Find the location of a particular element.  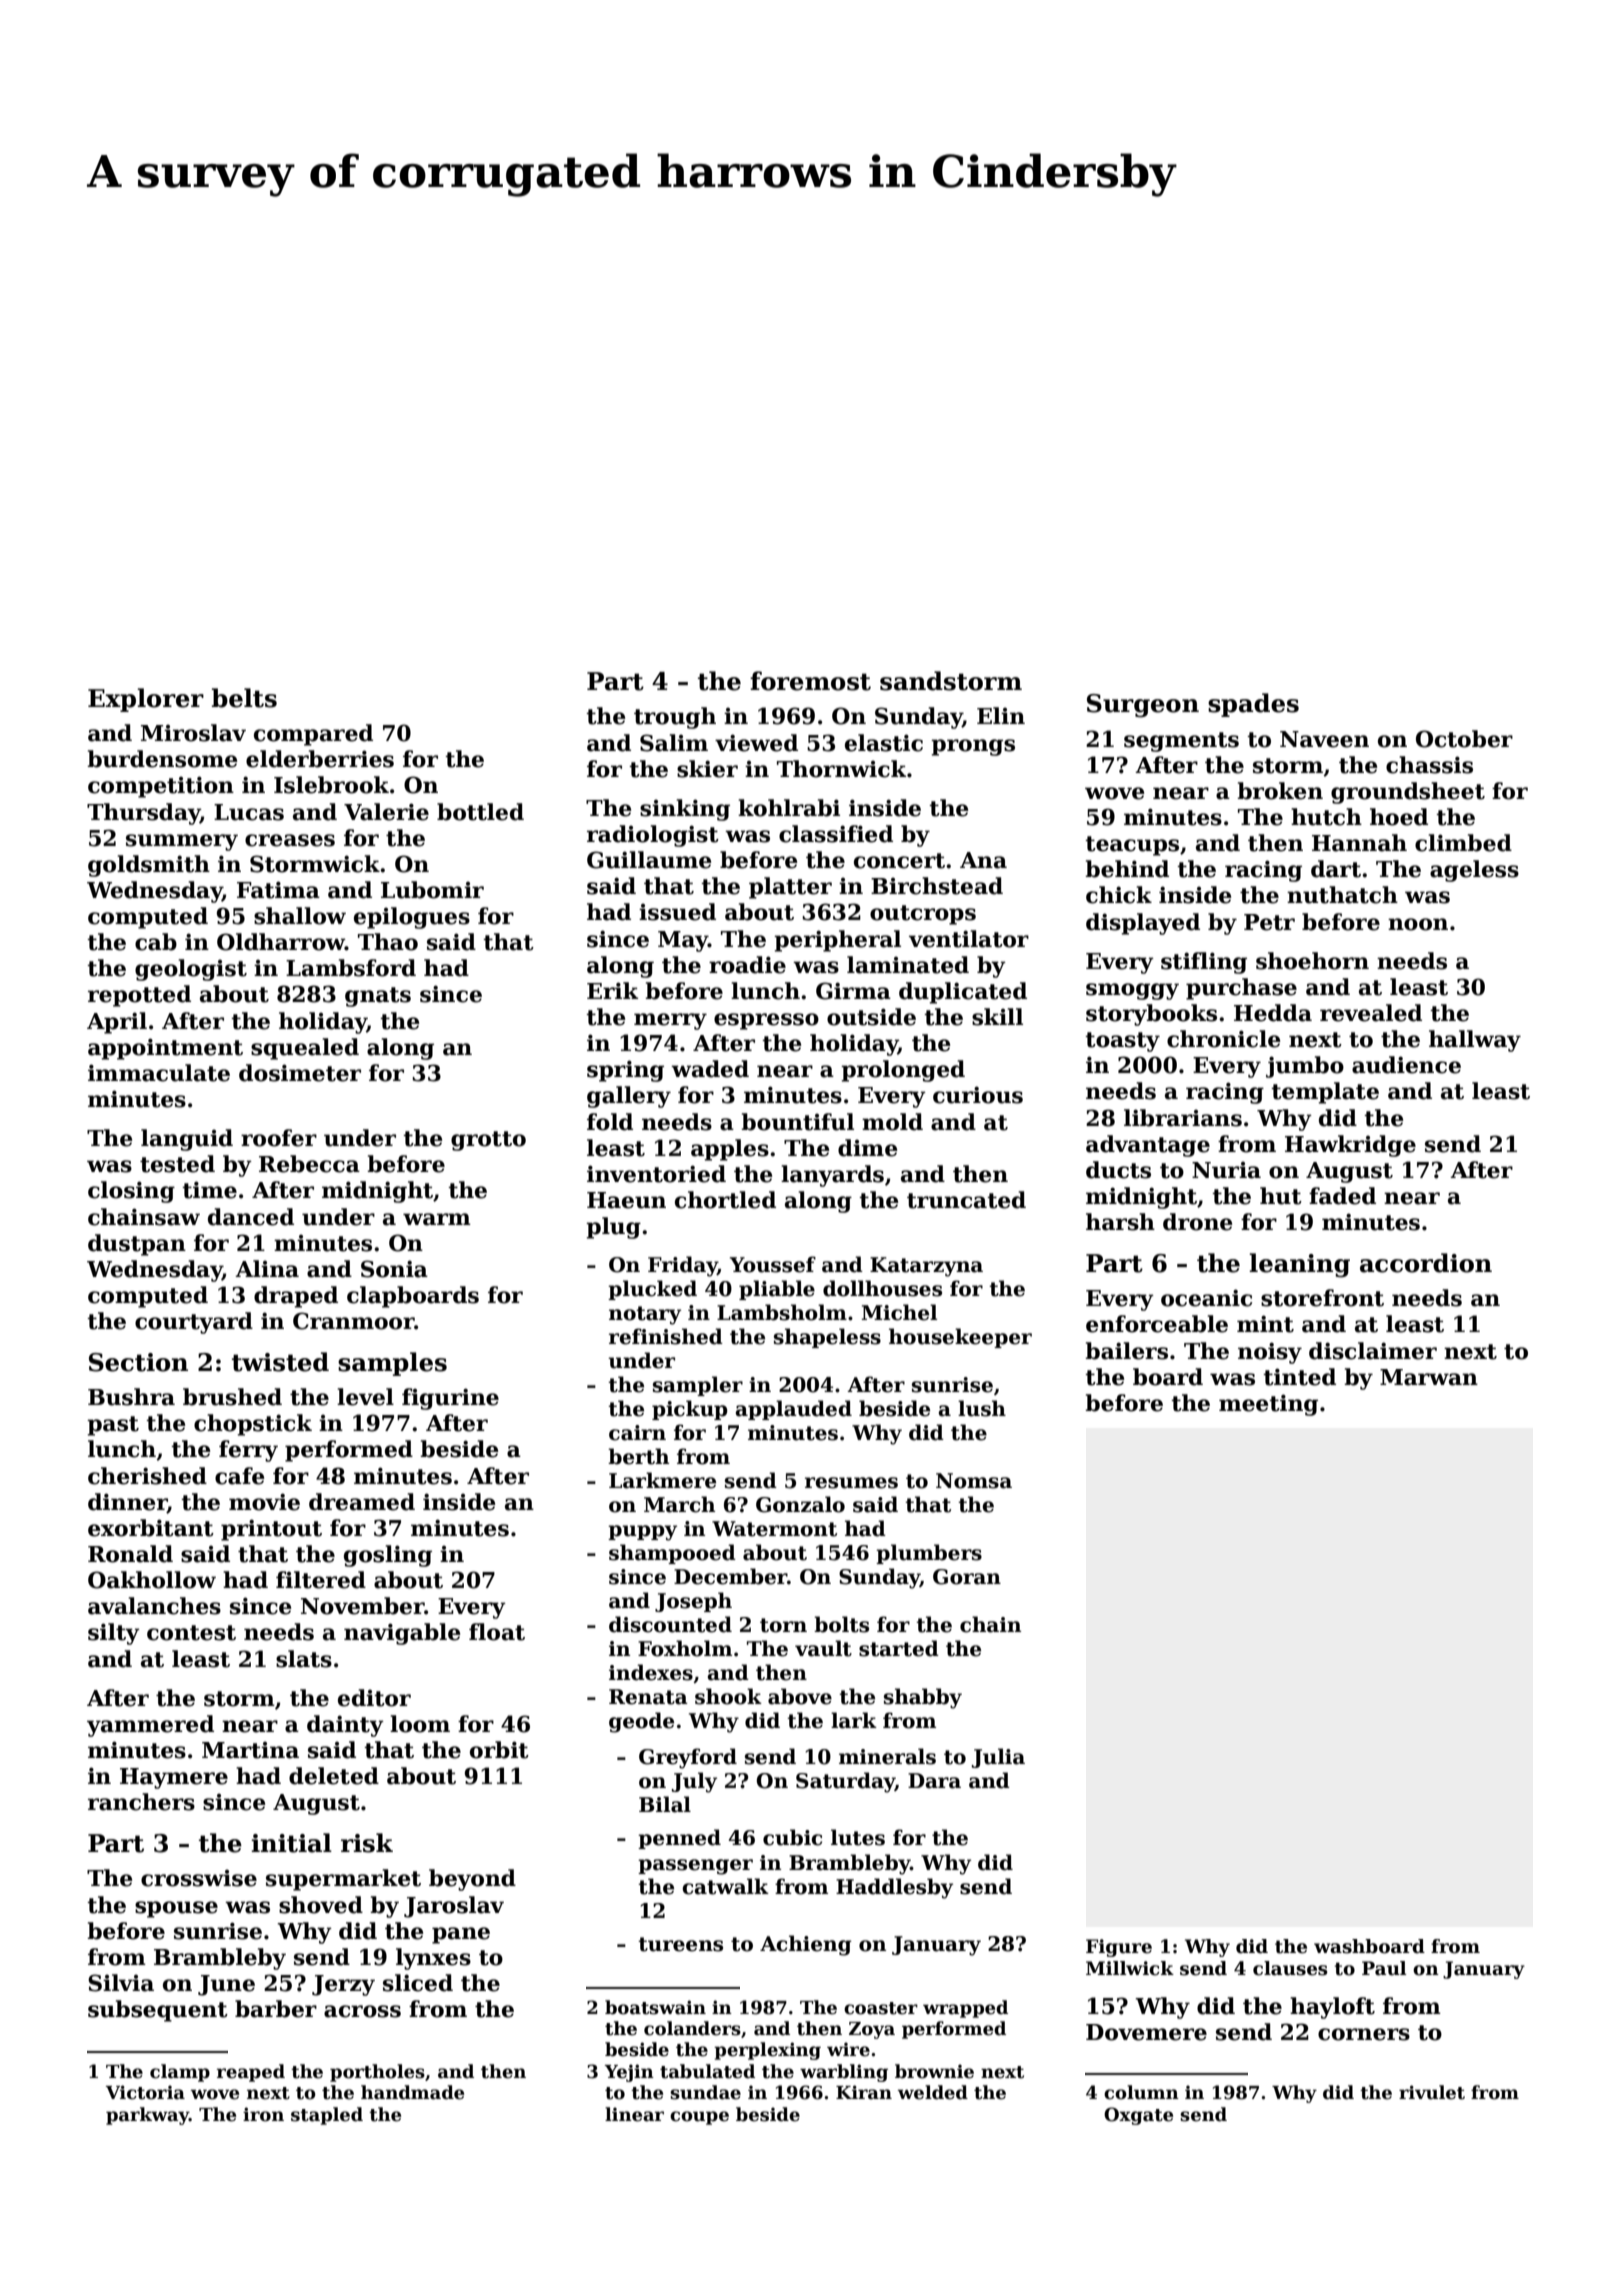

Alina is located at coordinates (267, 1269).
